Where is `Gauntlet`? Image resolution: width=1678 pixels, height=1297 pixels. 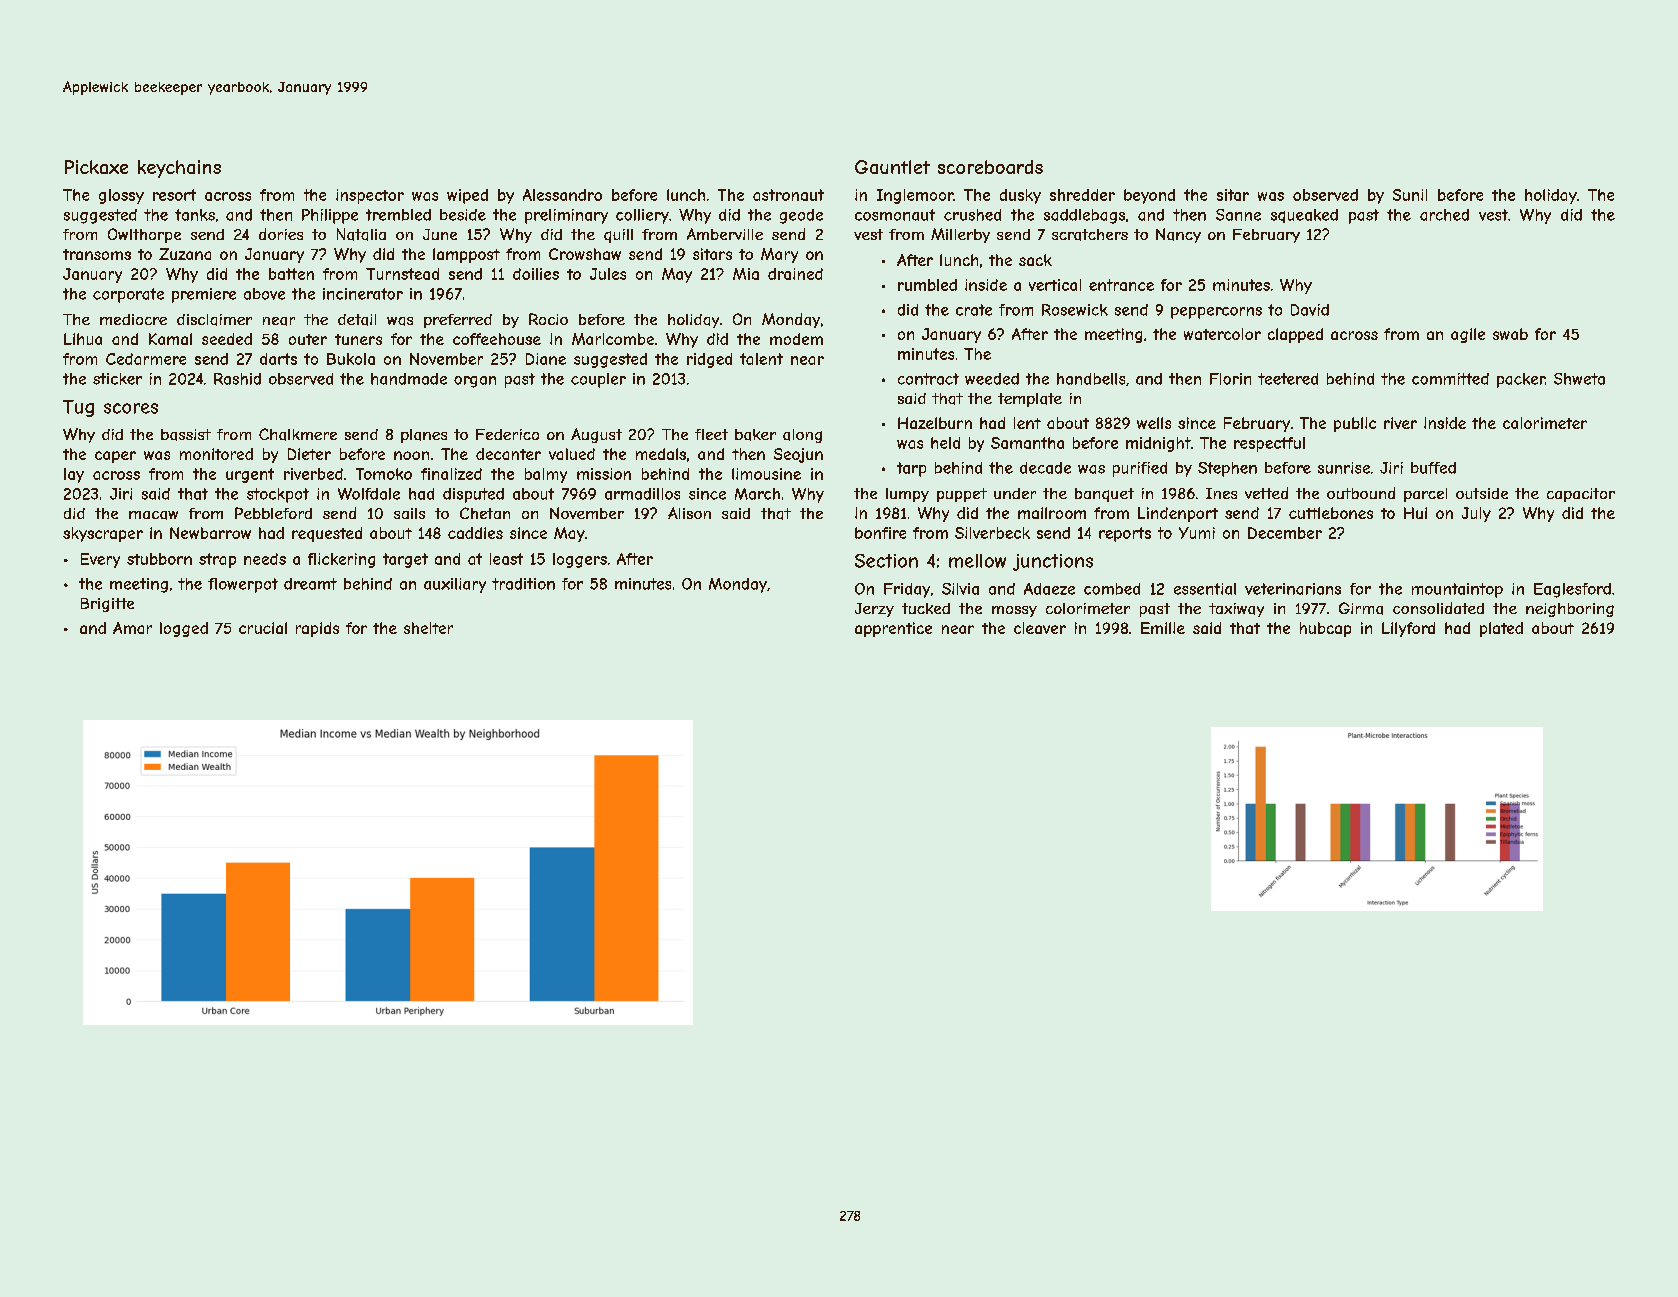
Gauntlet is located at coordinates (892, 167).
